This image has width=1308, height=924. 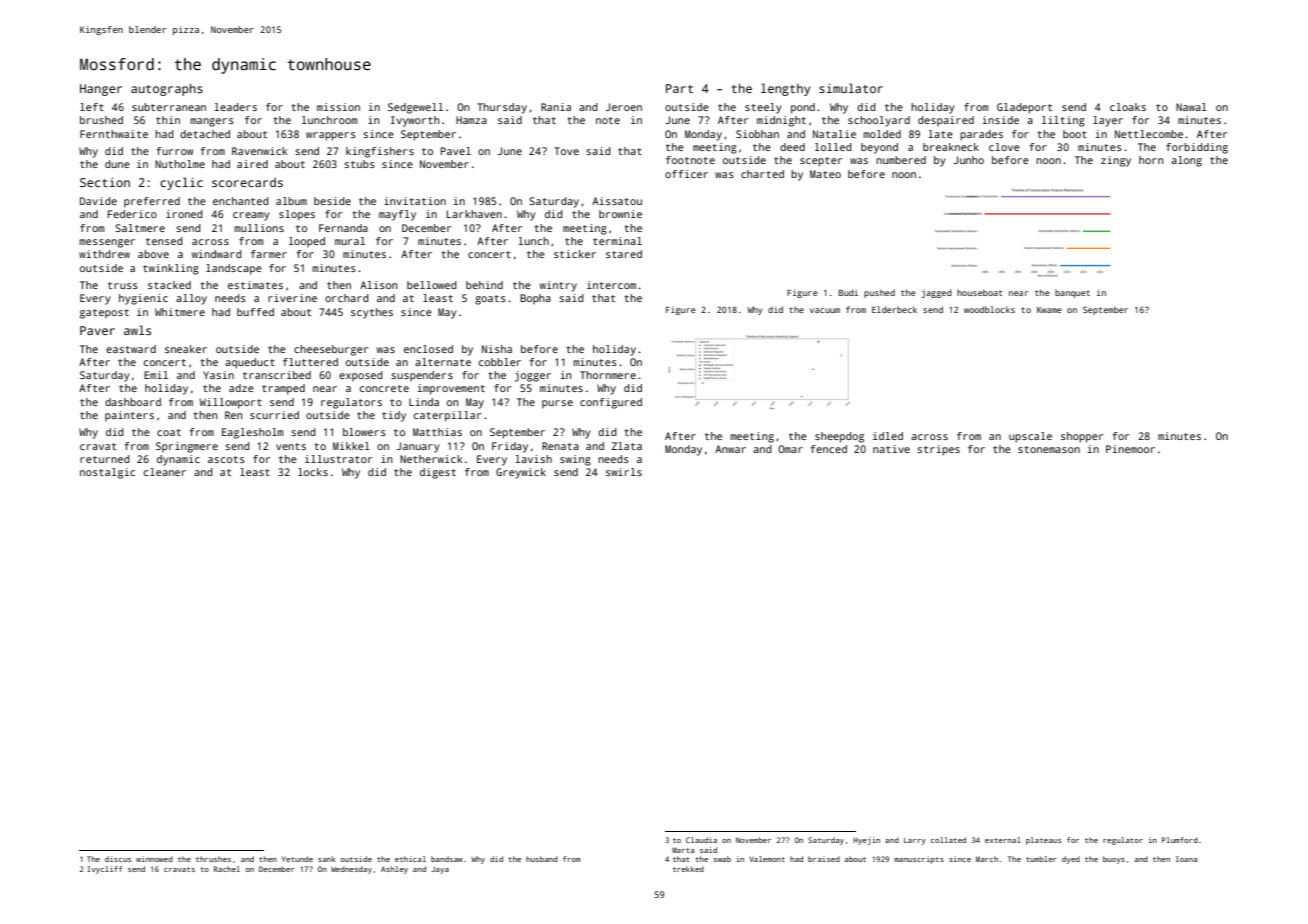 I want to click on autographs, so click(x=167, y=89).
